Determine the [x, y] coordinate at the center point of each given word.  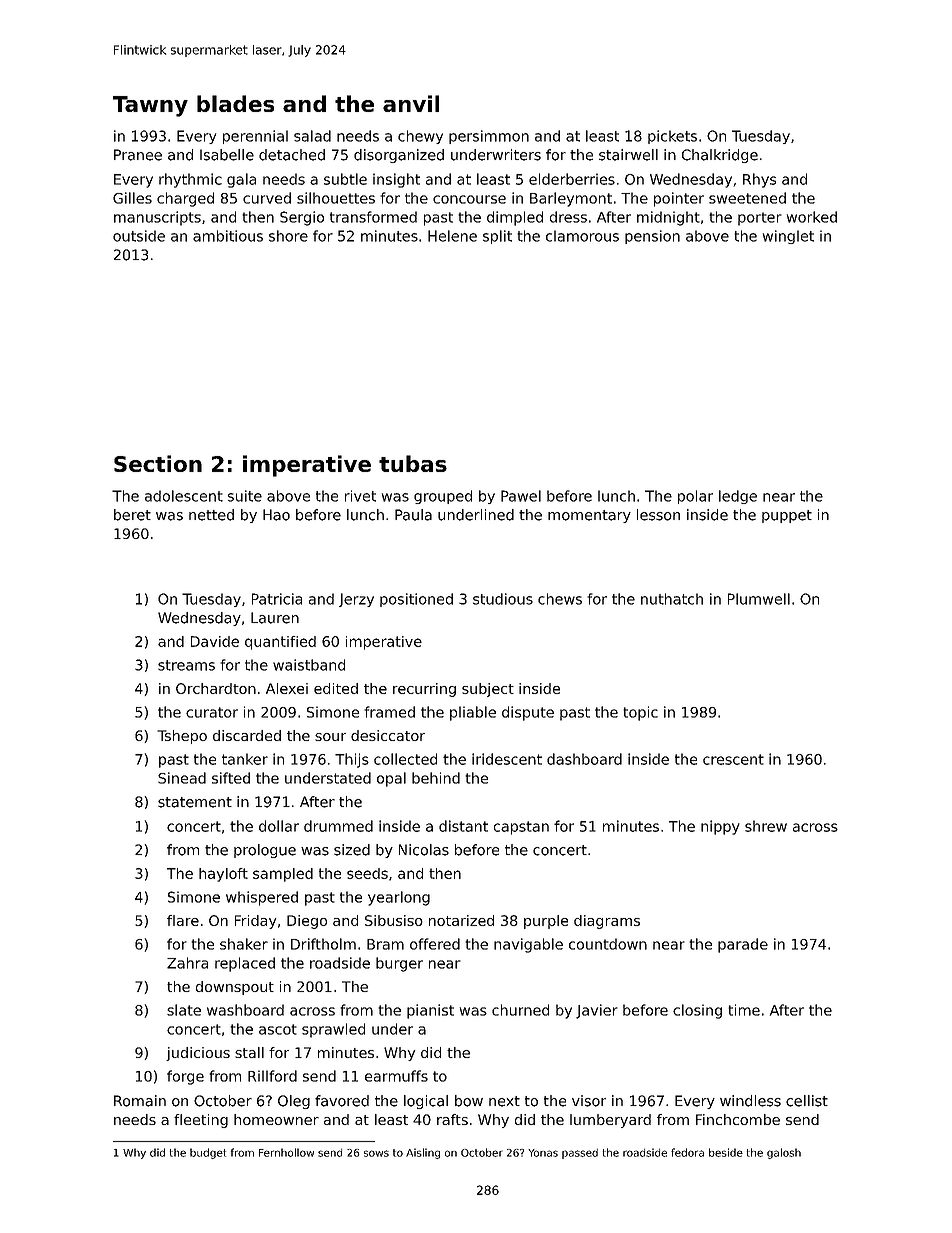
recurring [424, 690]
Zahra [187, 963]
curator [212, 712]
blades [235, 103]
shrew [766, 826]
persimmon [489, 137]
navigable [528, 945]
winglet [788, 237]
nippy [720, 827]
